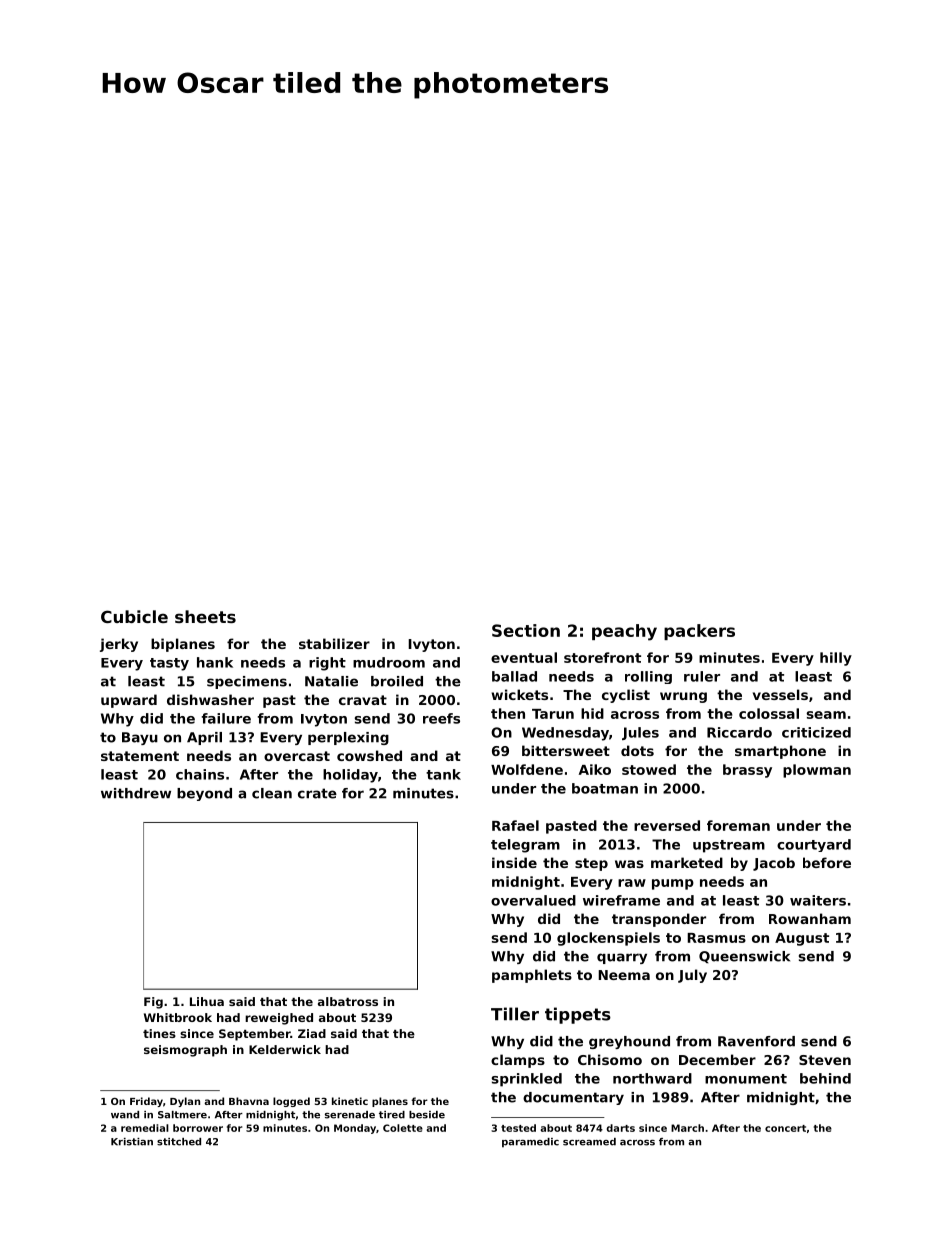  I want to click on hank, so click(215, 662).
